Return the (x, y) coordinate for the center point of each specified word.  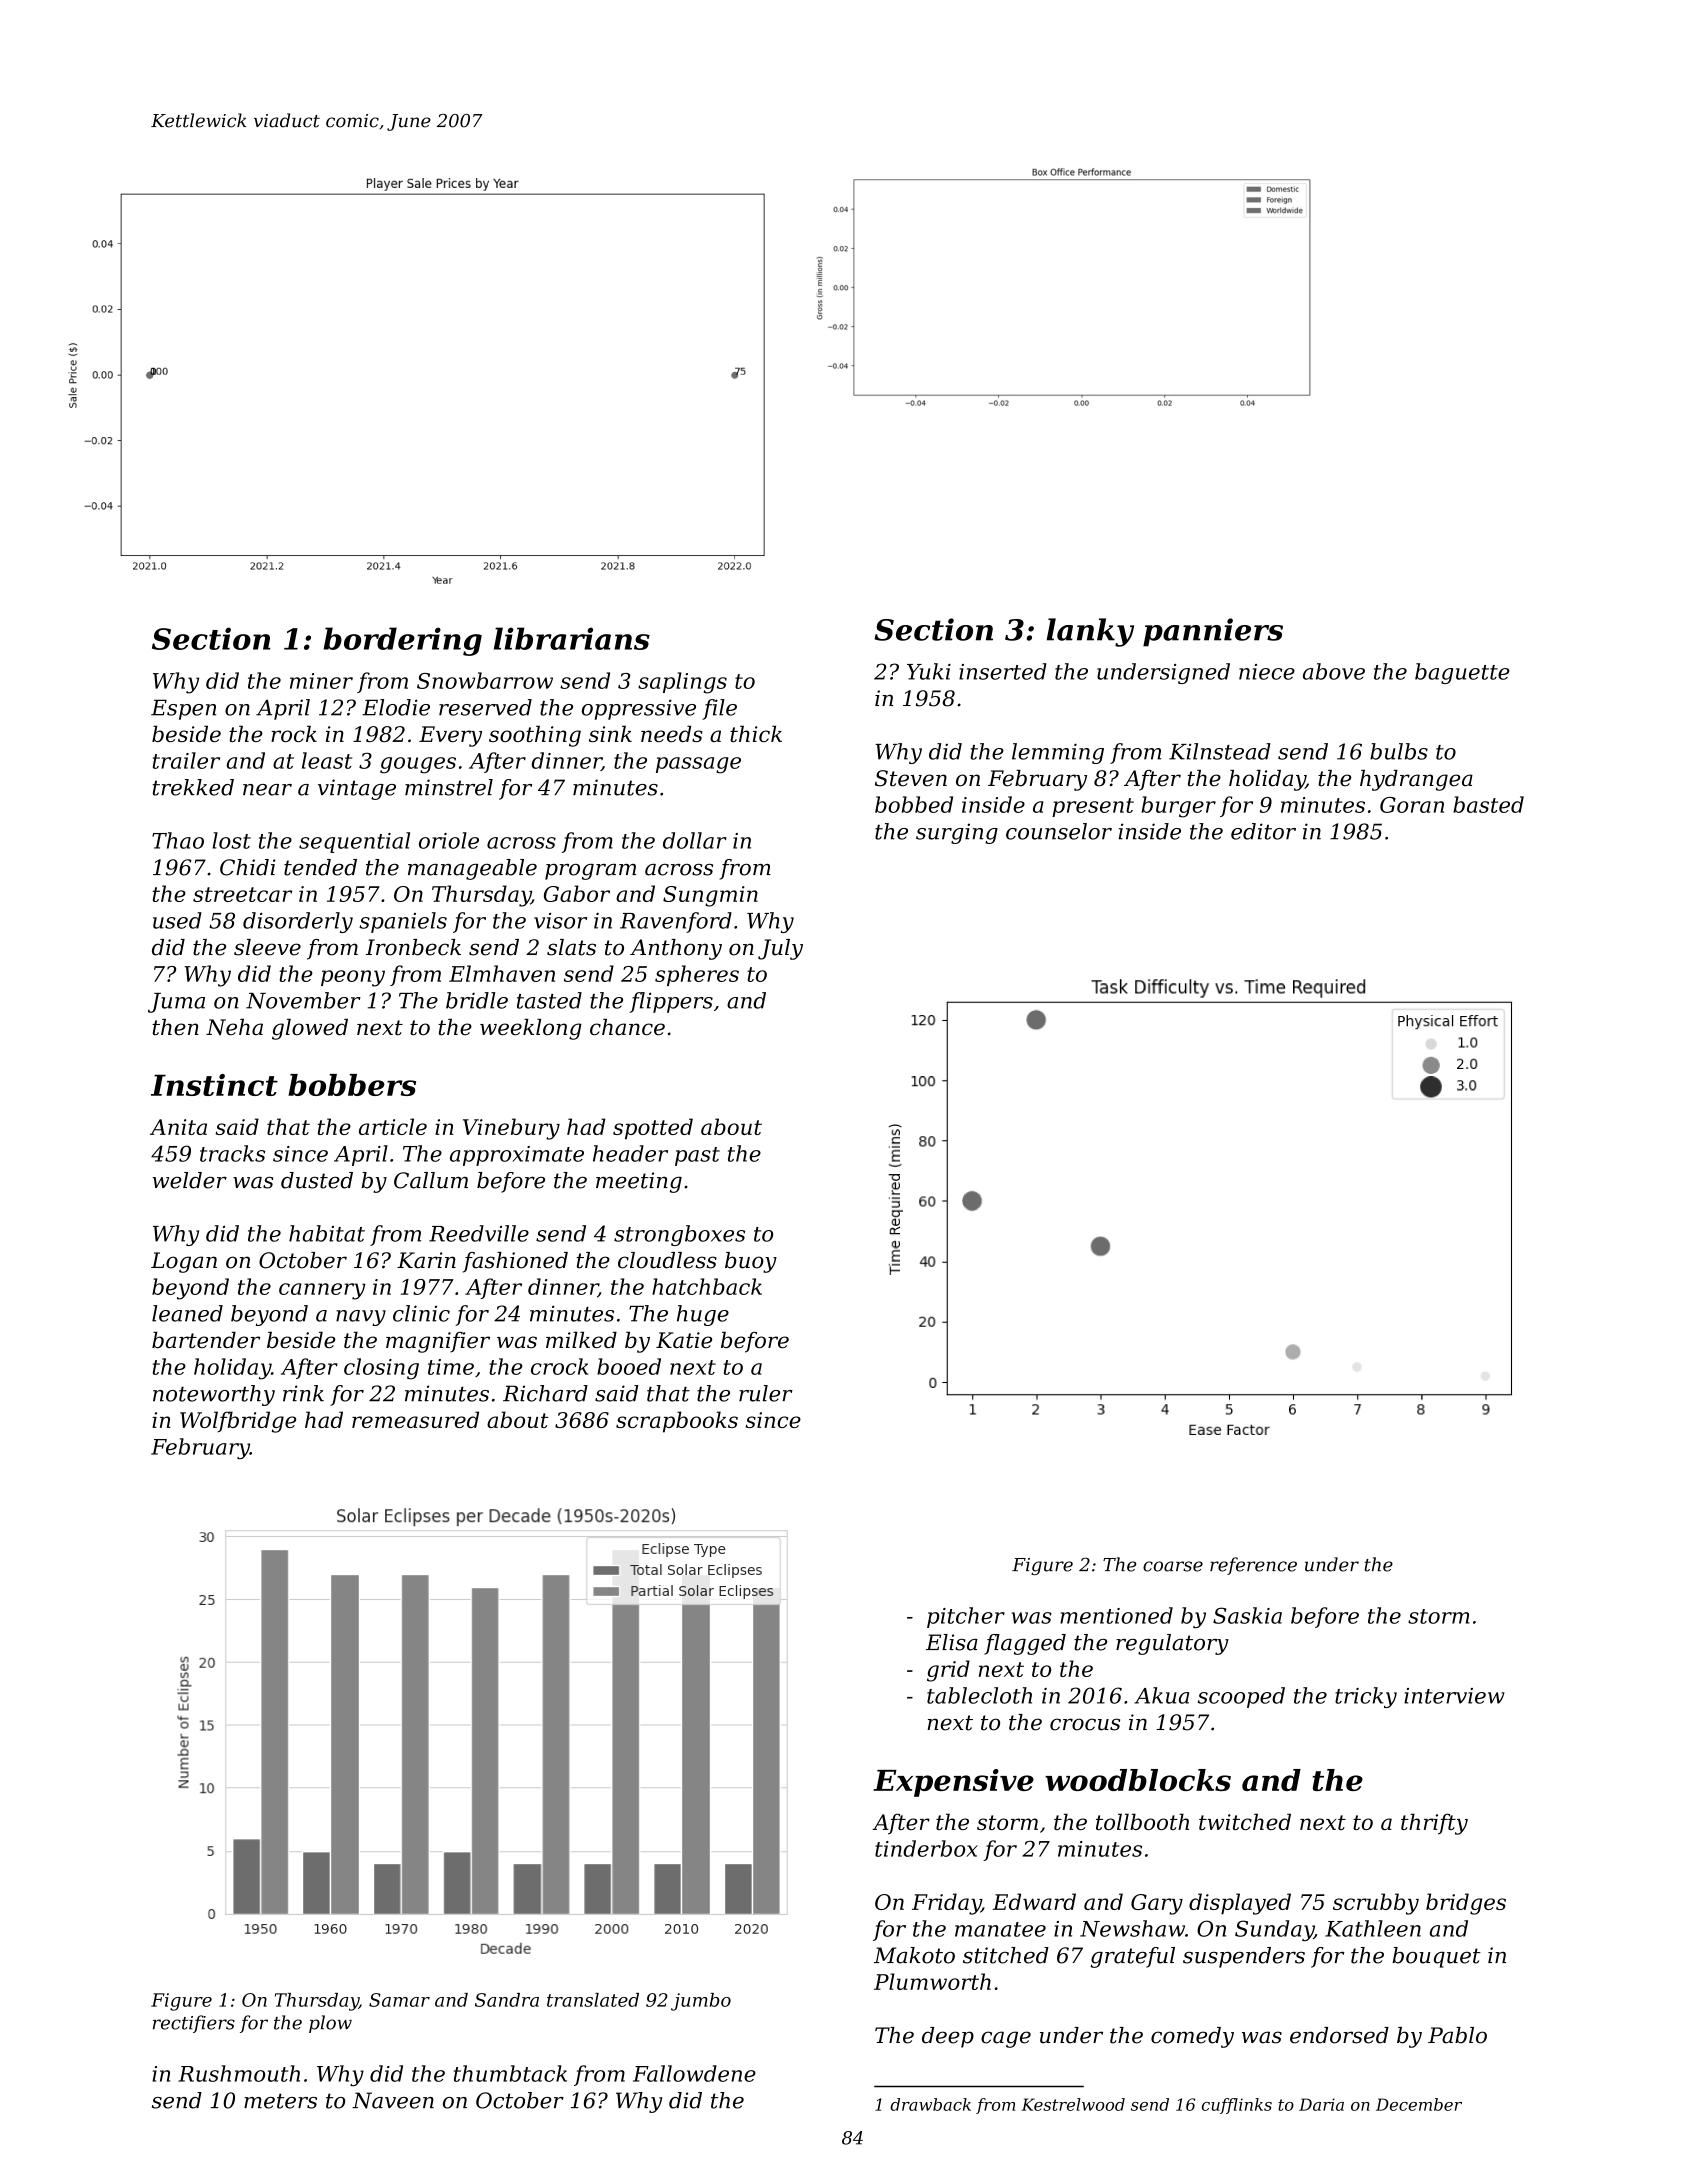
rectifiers (194, 2024)
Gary (1157, 1904)
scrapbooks (677, 1422)
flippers (671, 1002)
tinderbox (926, 1848)
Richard (545, 1393)
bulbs (1399, 751)
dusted (317, 1180)
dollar (695, 840)
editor (1263, 831)
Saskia (1247, 1615)
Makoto (914, 1955)
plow (330, 2024)
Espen (183, 709)
